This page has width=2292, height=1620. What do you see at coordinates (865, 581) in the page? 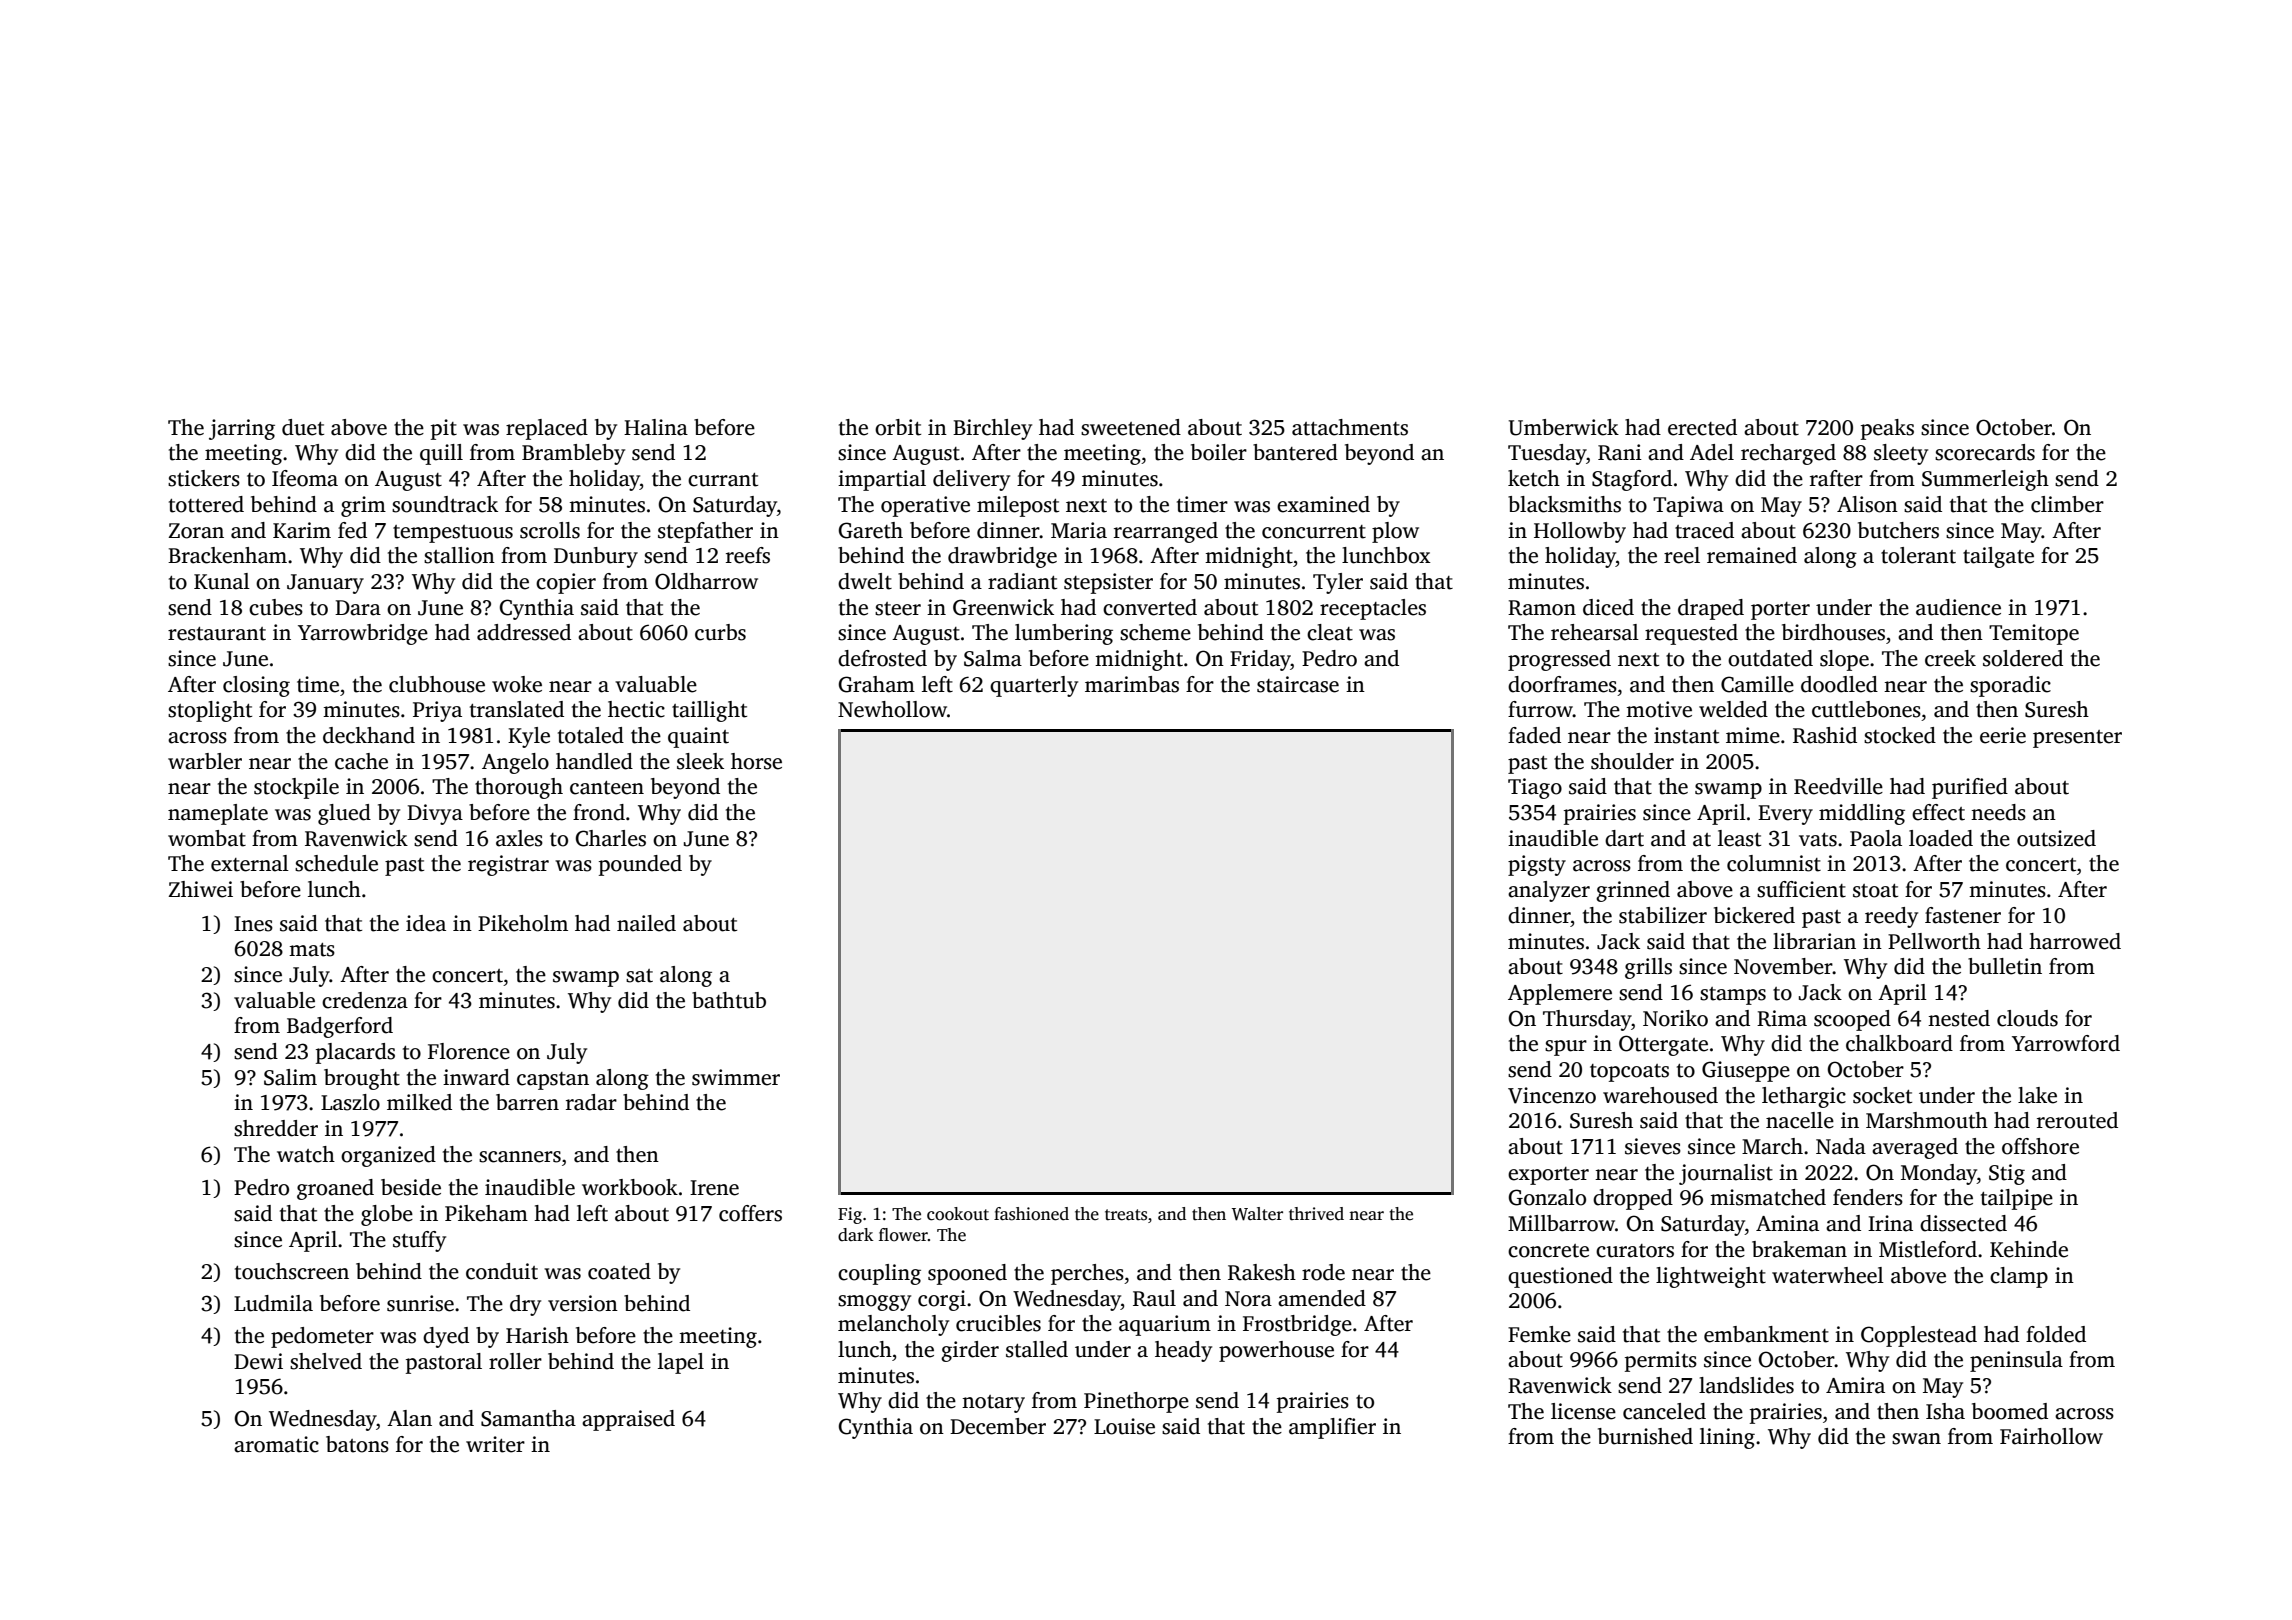
I see `dwelt` at bounding box center [865, 581].
